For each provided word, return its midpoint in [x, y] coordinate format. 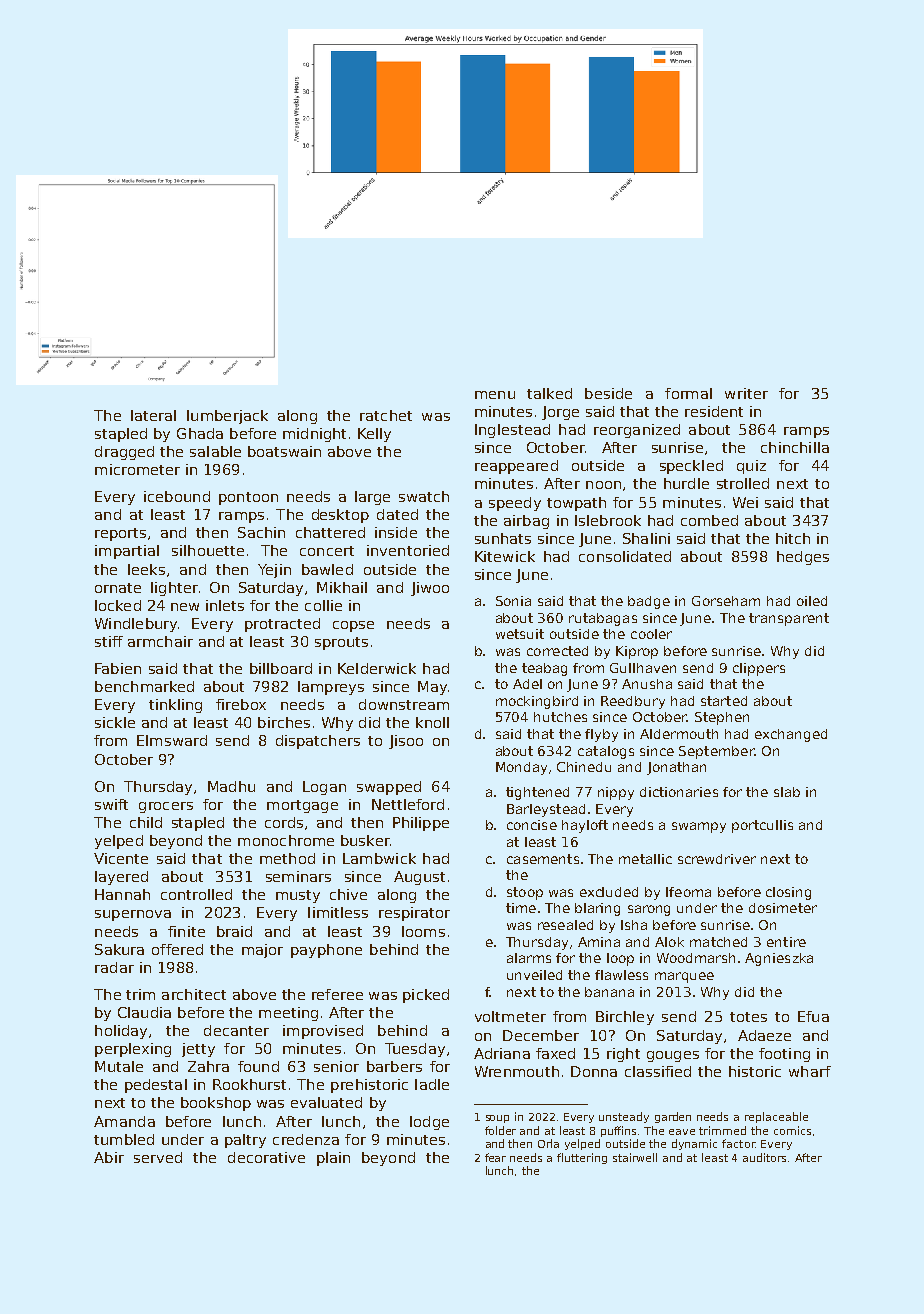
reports [120, 534]
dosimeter [783, 908]
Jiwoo [430, 589]
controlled [196, 894]
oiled [812, 601]
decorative [266, 1157]
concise [532, 825]
